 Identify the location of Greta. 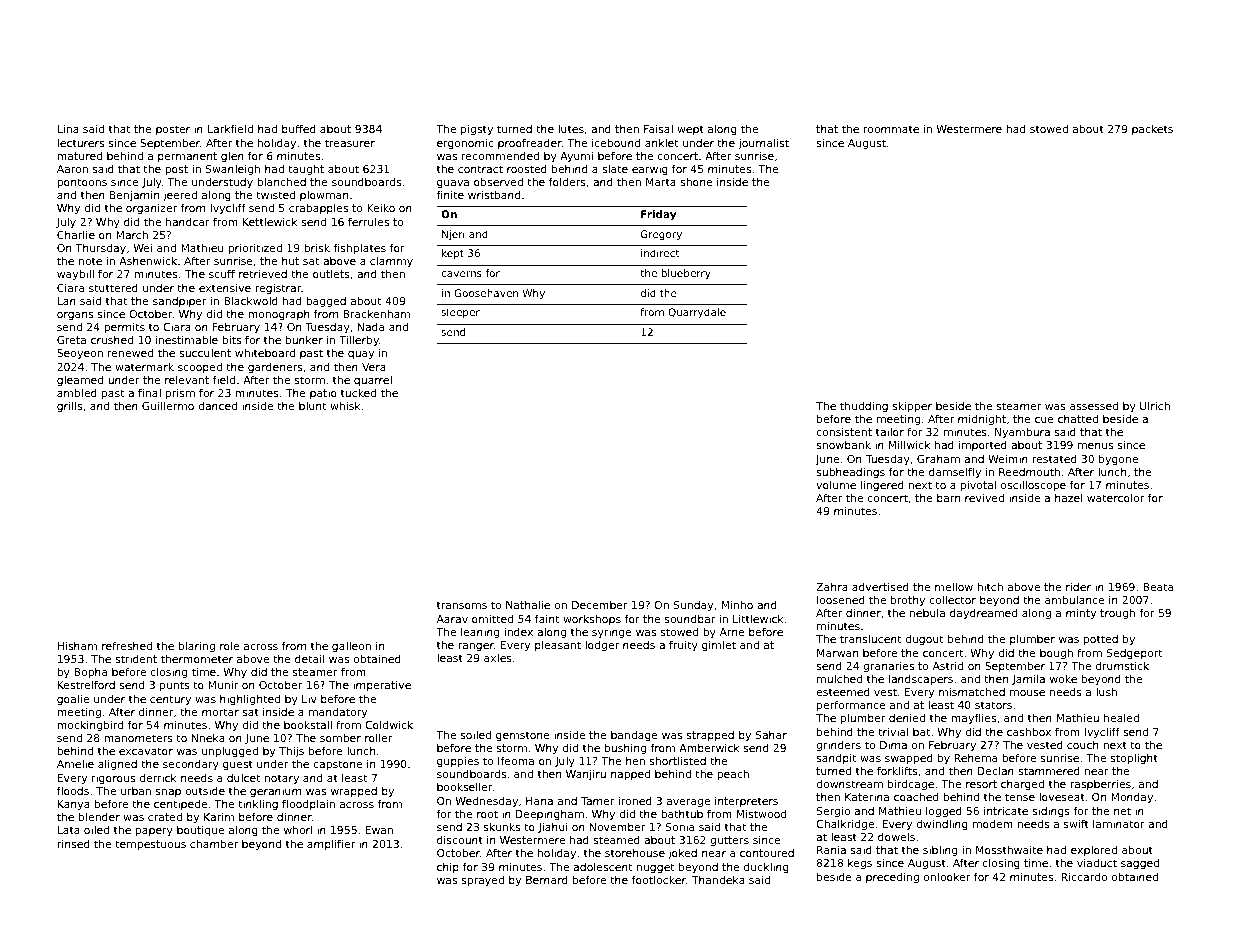
(71, 340).
